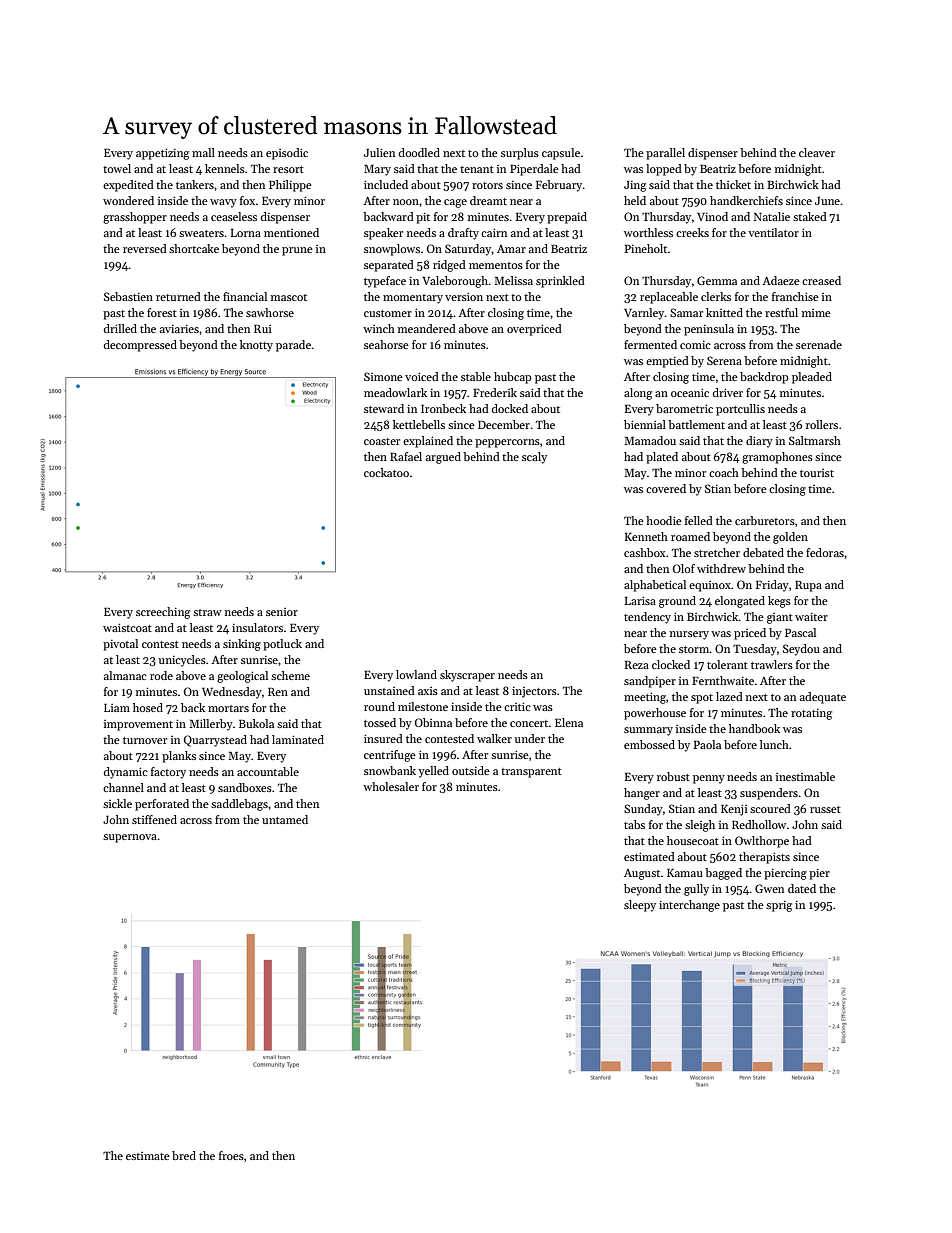 Image resolution: width=952 pixels, height=1233 pixels. What do you see at coordinates (201, 233) in the screenshot?
I see `sweaters` at bounding box center [201, 233].
